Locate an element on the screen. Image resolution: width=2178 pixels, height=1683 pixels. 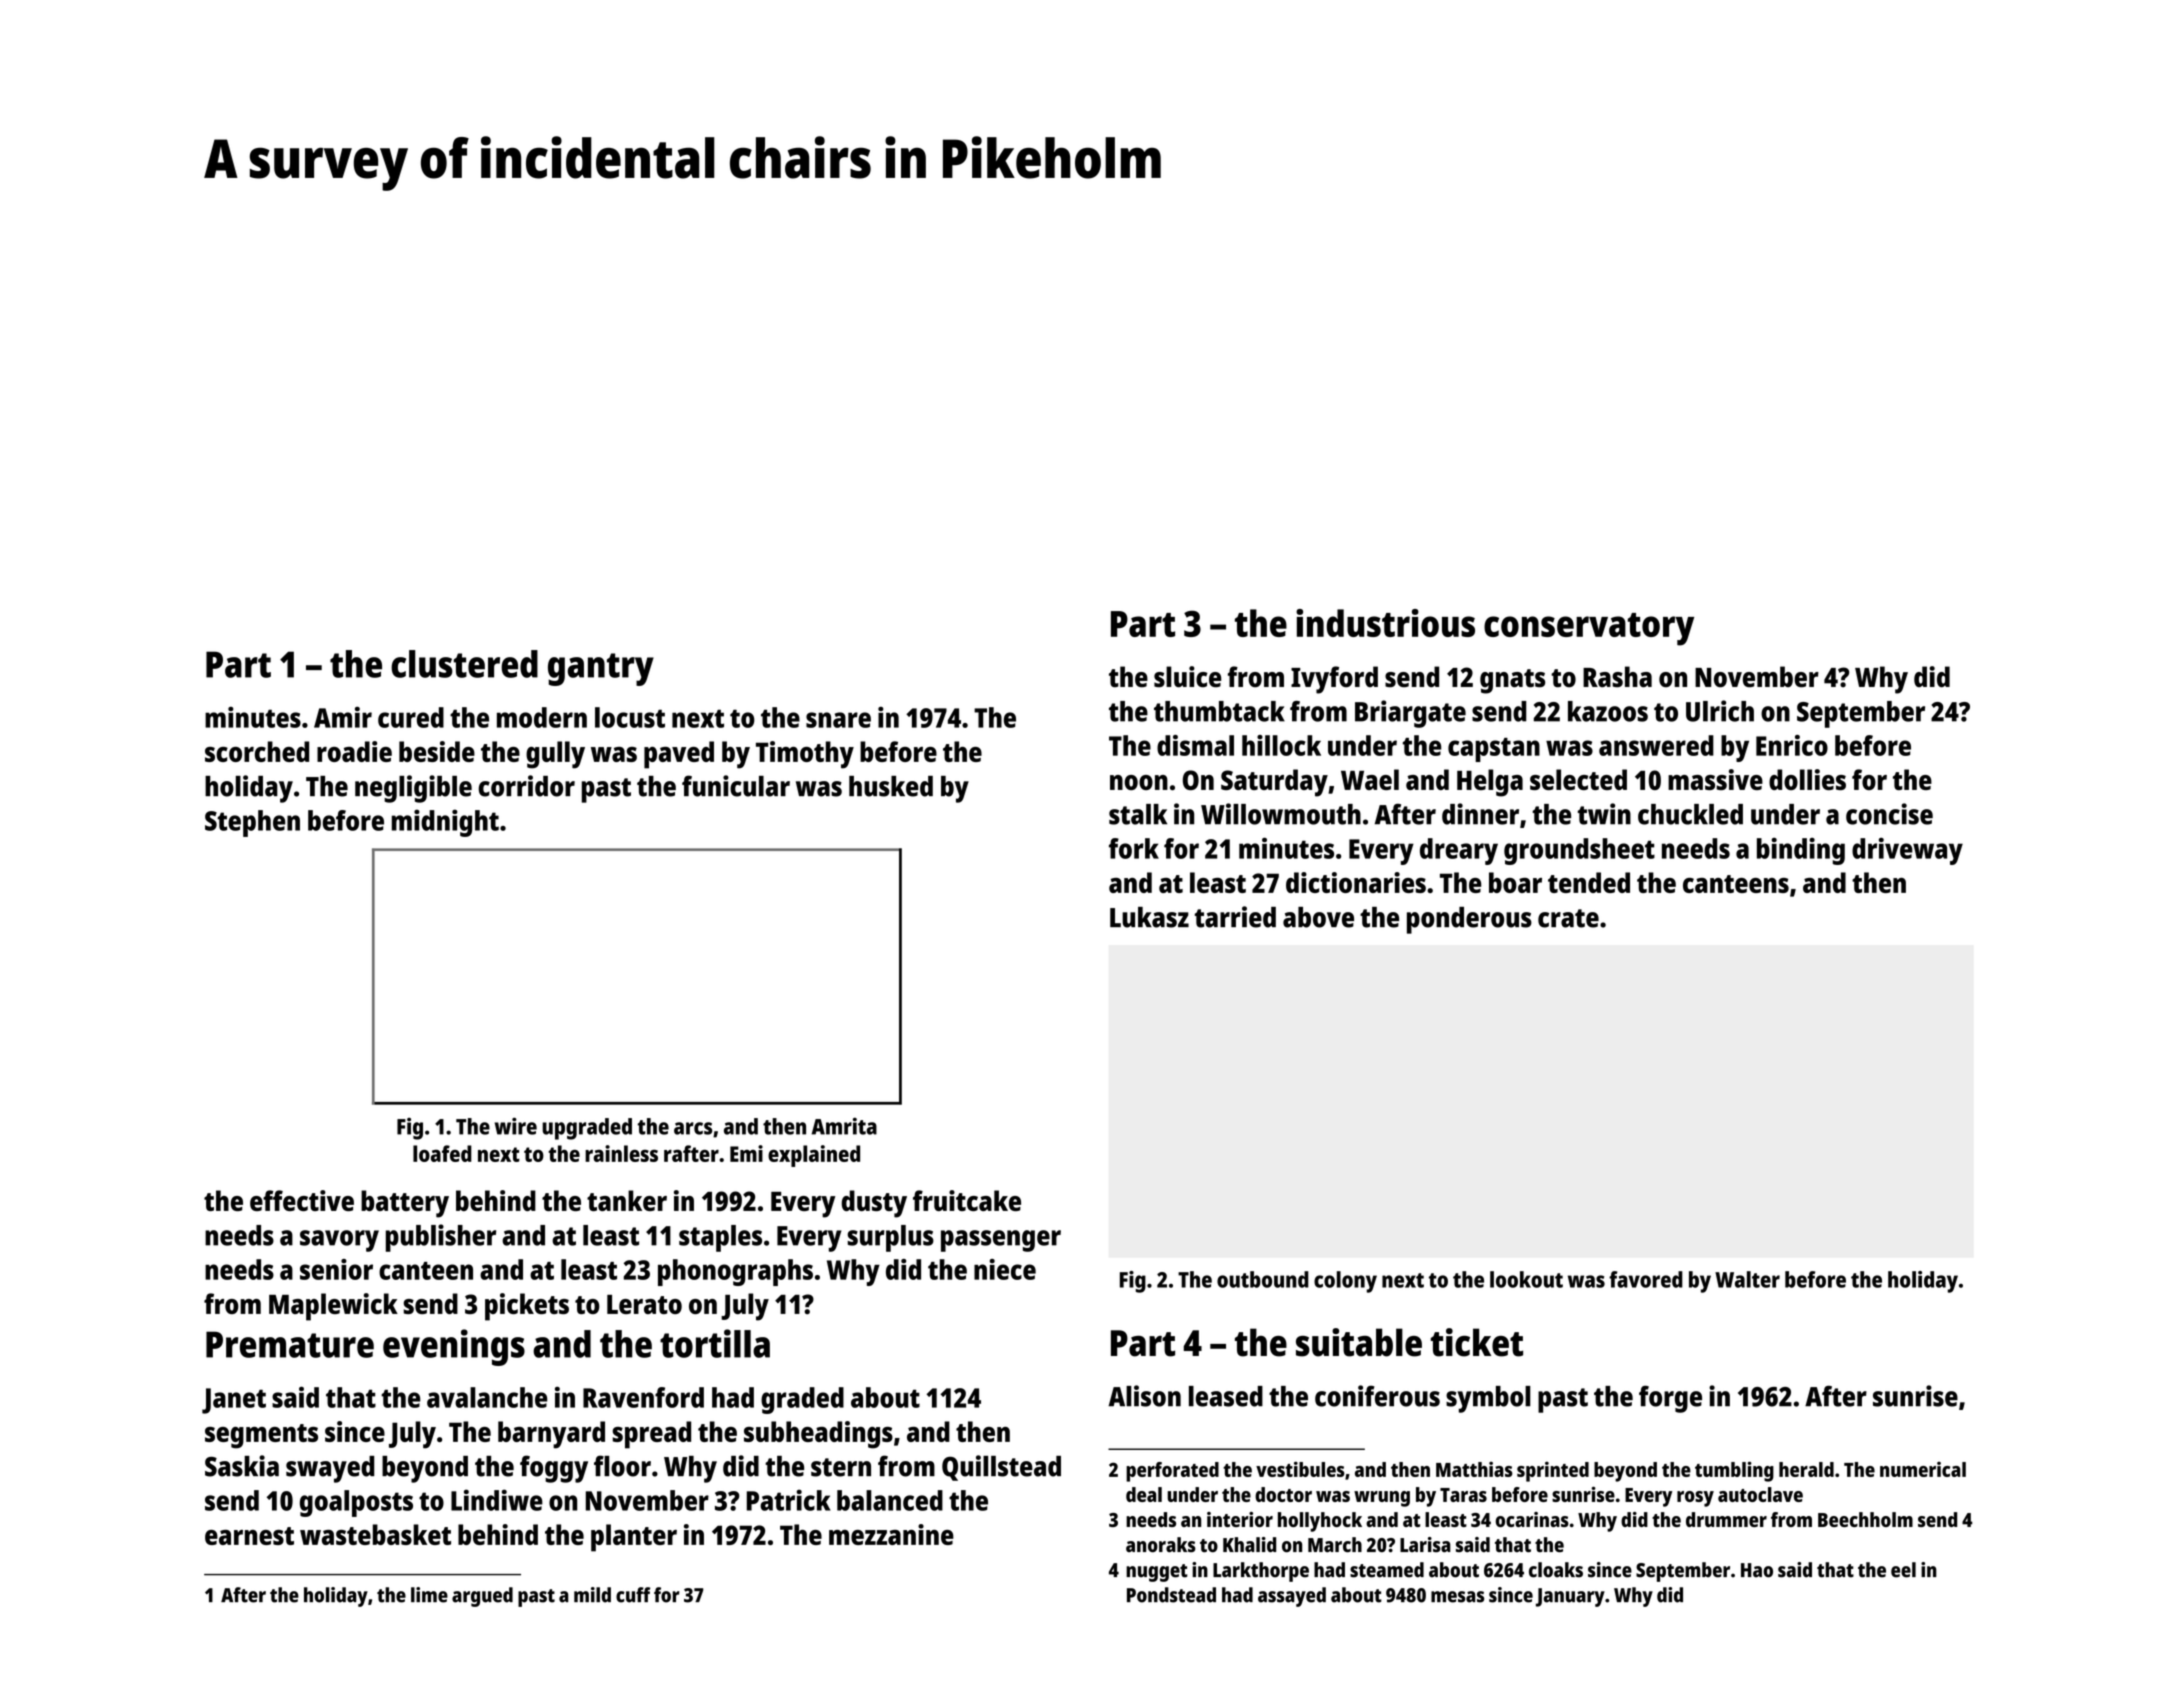
effective is located at coordinates (302, 1200).
